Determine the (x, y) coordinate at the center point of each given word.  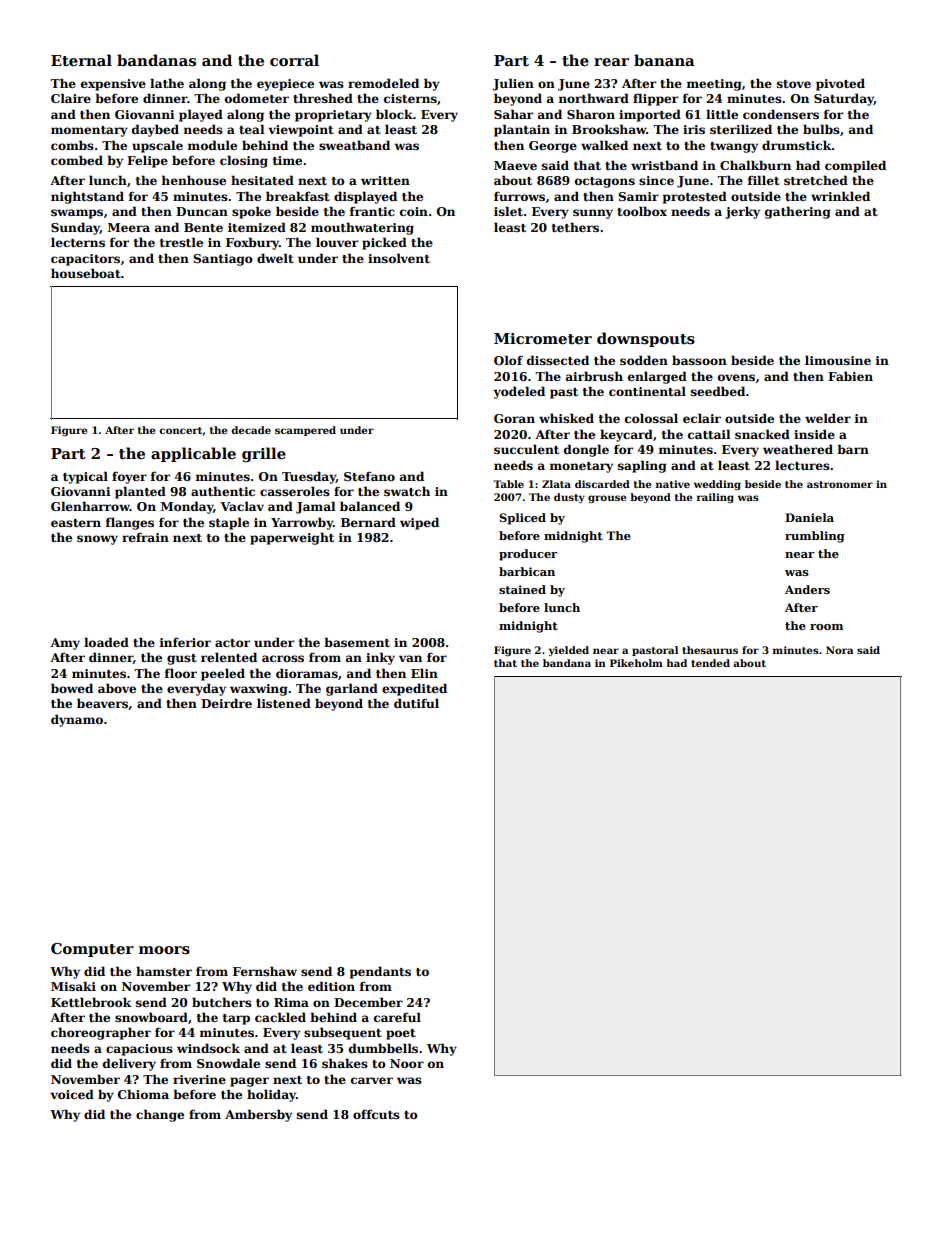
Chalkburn (755, 165)
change (160, 1115)
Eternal (81, 60)
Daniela (809, 517)
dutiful (416, 703)
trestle (181, 242)
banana (664, 60)
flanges (130, 523)
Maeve (515, 165)
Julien (513, 84)
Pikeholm (636, 663)
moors (164, 950)
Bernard (368, 522)
